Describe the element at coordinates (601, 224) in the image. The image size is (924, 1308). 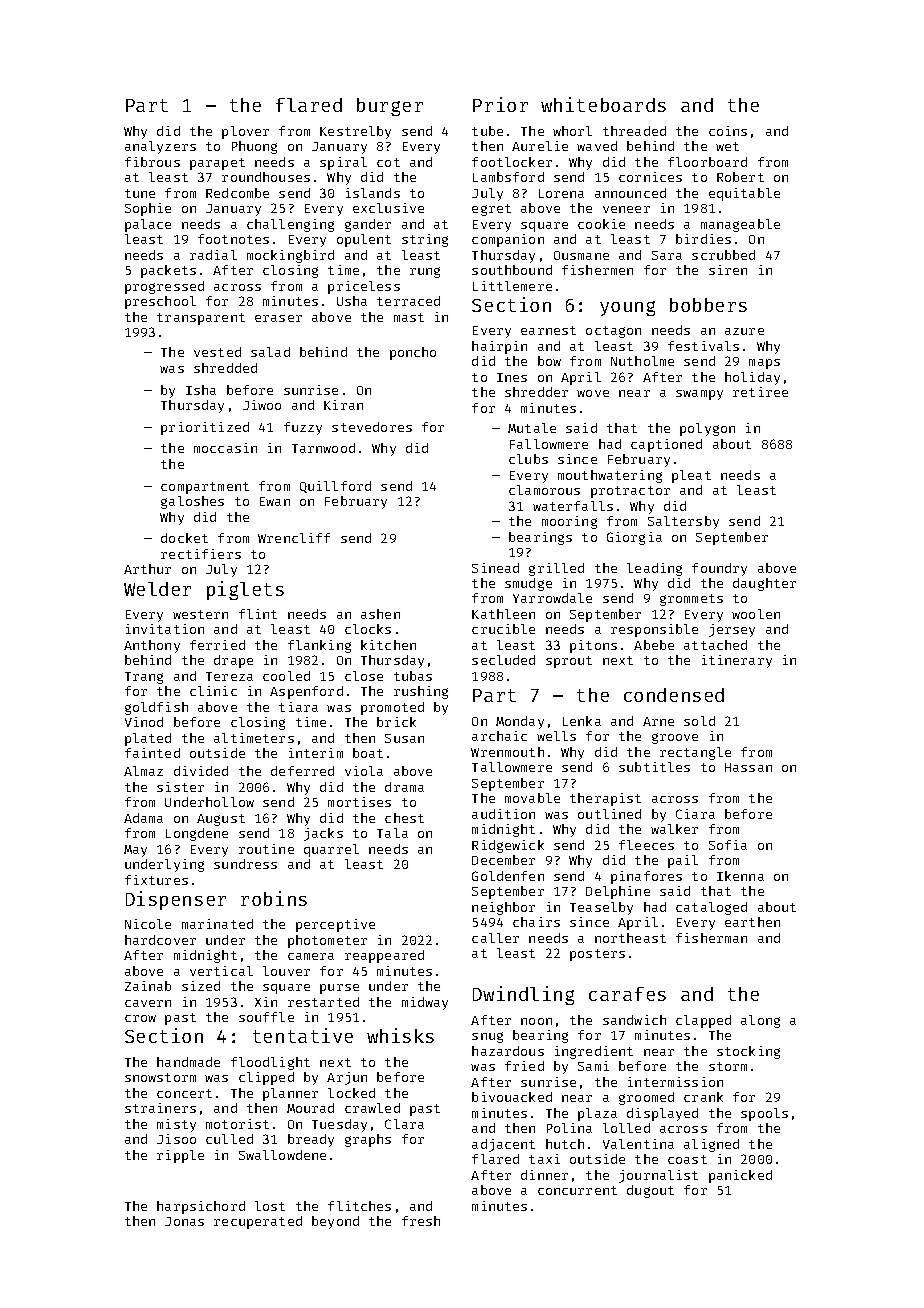
I see `cookie` at that location.
